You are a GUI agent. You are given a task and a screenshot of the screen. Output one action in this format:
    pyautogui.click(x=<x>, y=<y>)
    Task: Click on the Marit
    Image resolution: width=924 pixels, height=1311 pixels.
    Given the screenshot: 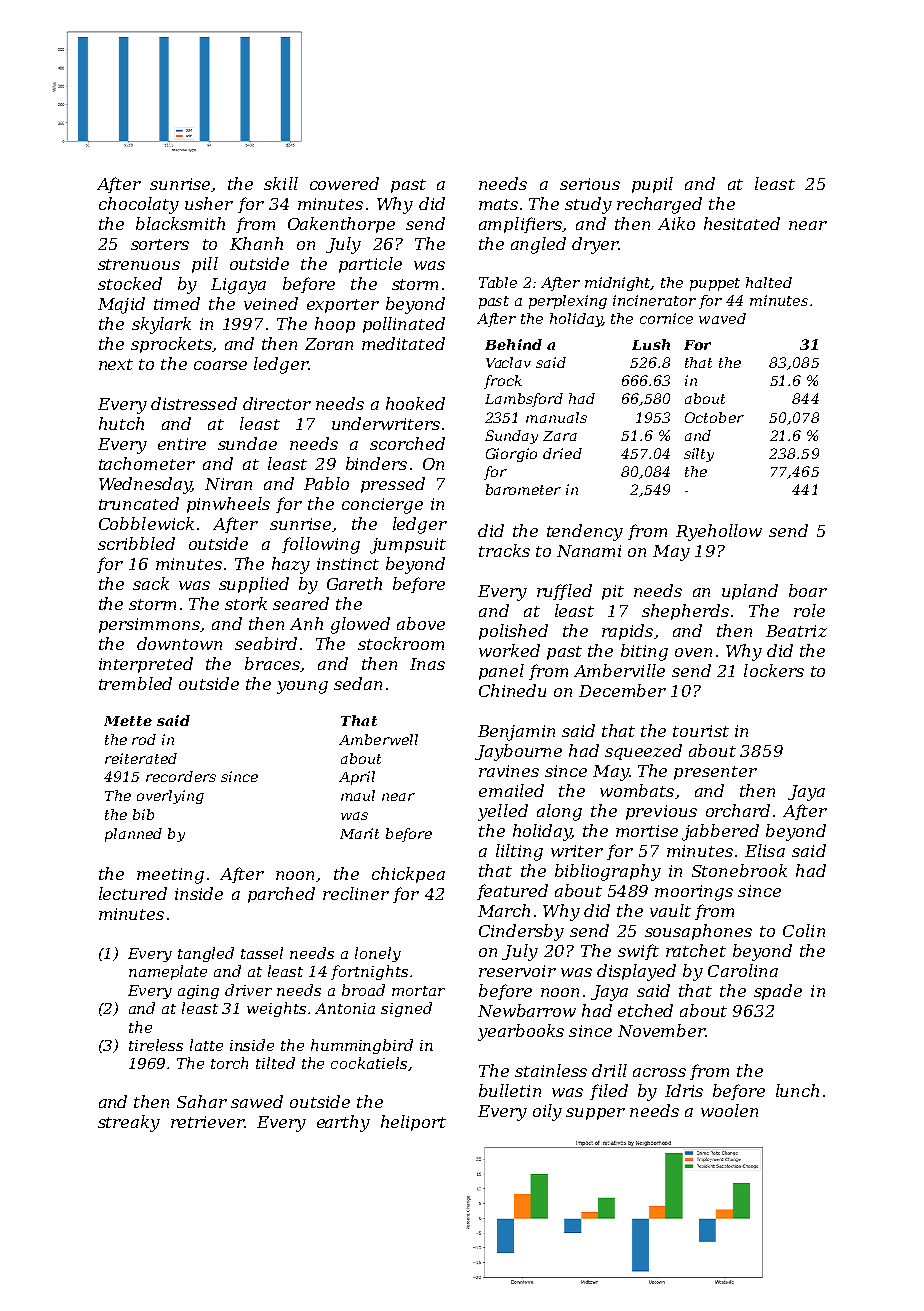 What is the action you would take?
    pyautogui.click(x=359, y=833)
